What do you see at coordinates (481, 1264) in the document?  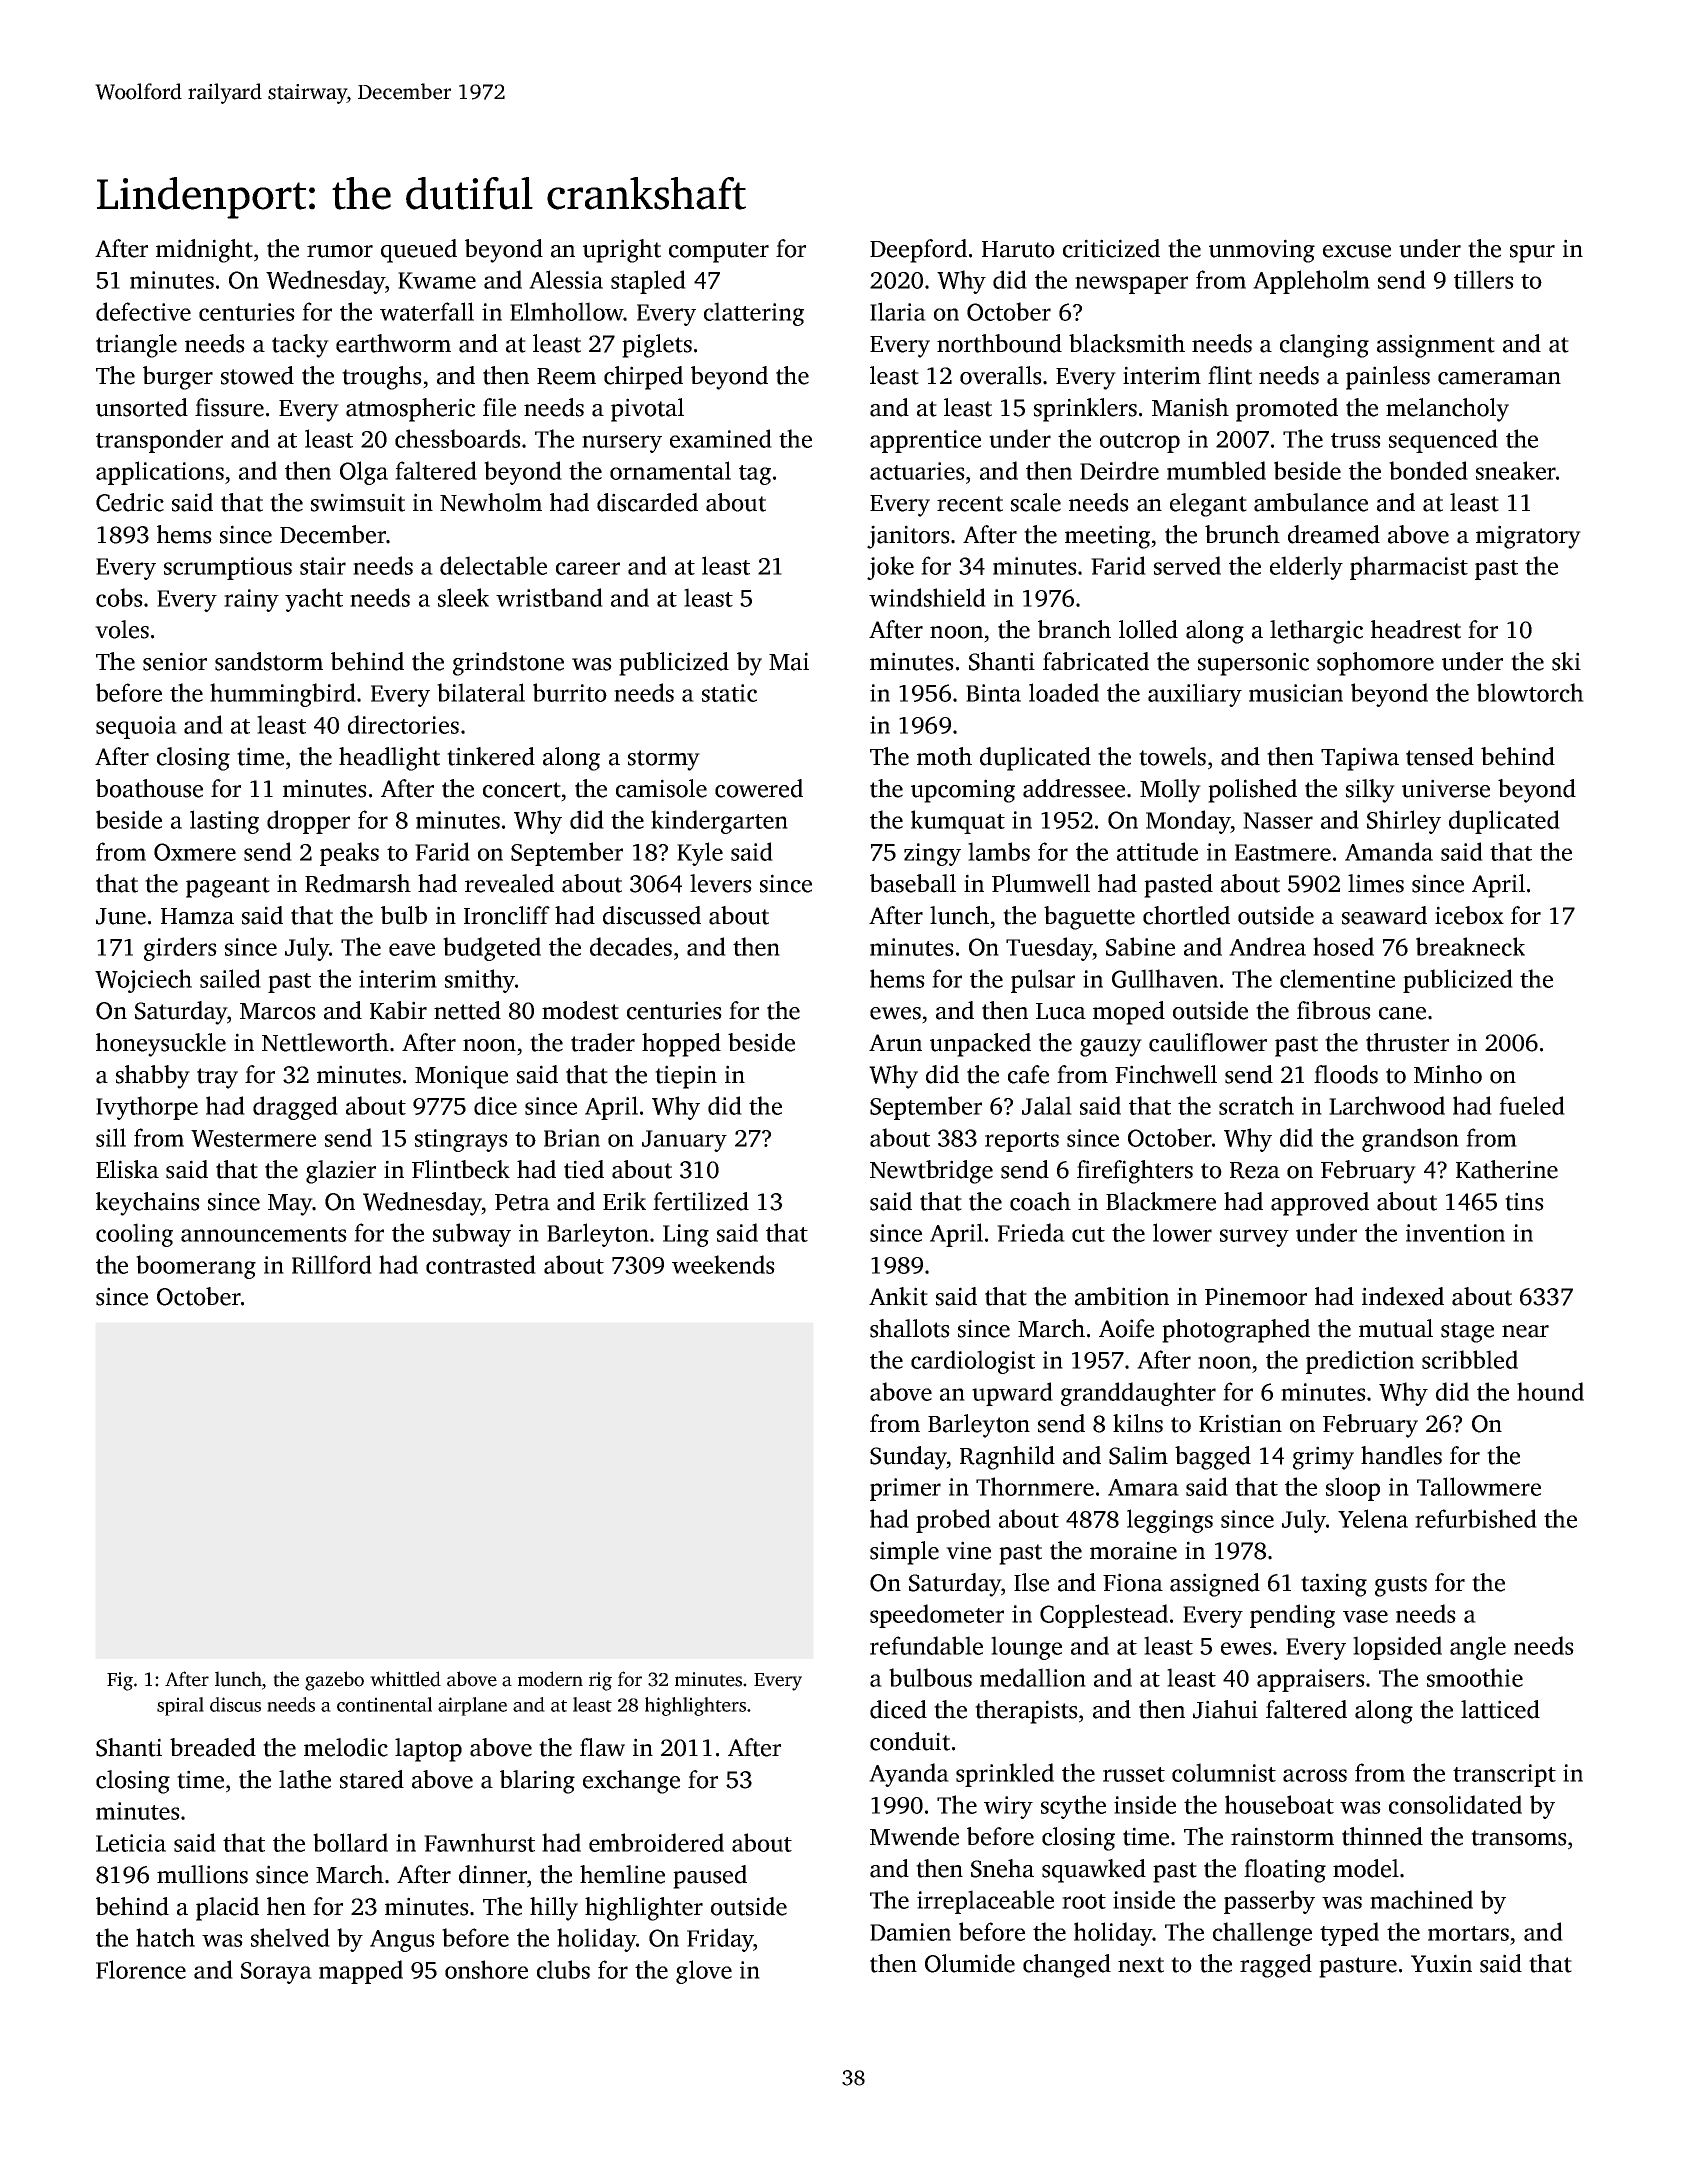 I see `contrasted` at bounding box center [481, 1264].
